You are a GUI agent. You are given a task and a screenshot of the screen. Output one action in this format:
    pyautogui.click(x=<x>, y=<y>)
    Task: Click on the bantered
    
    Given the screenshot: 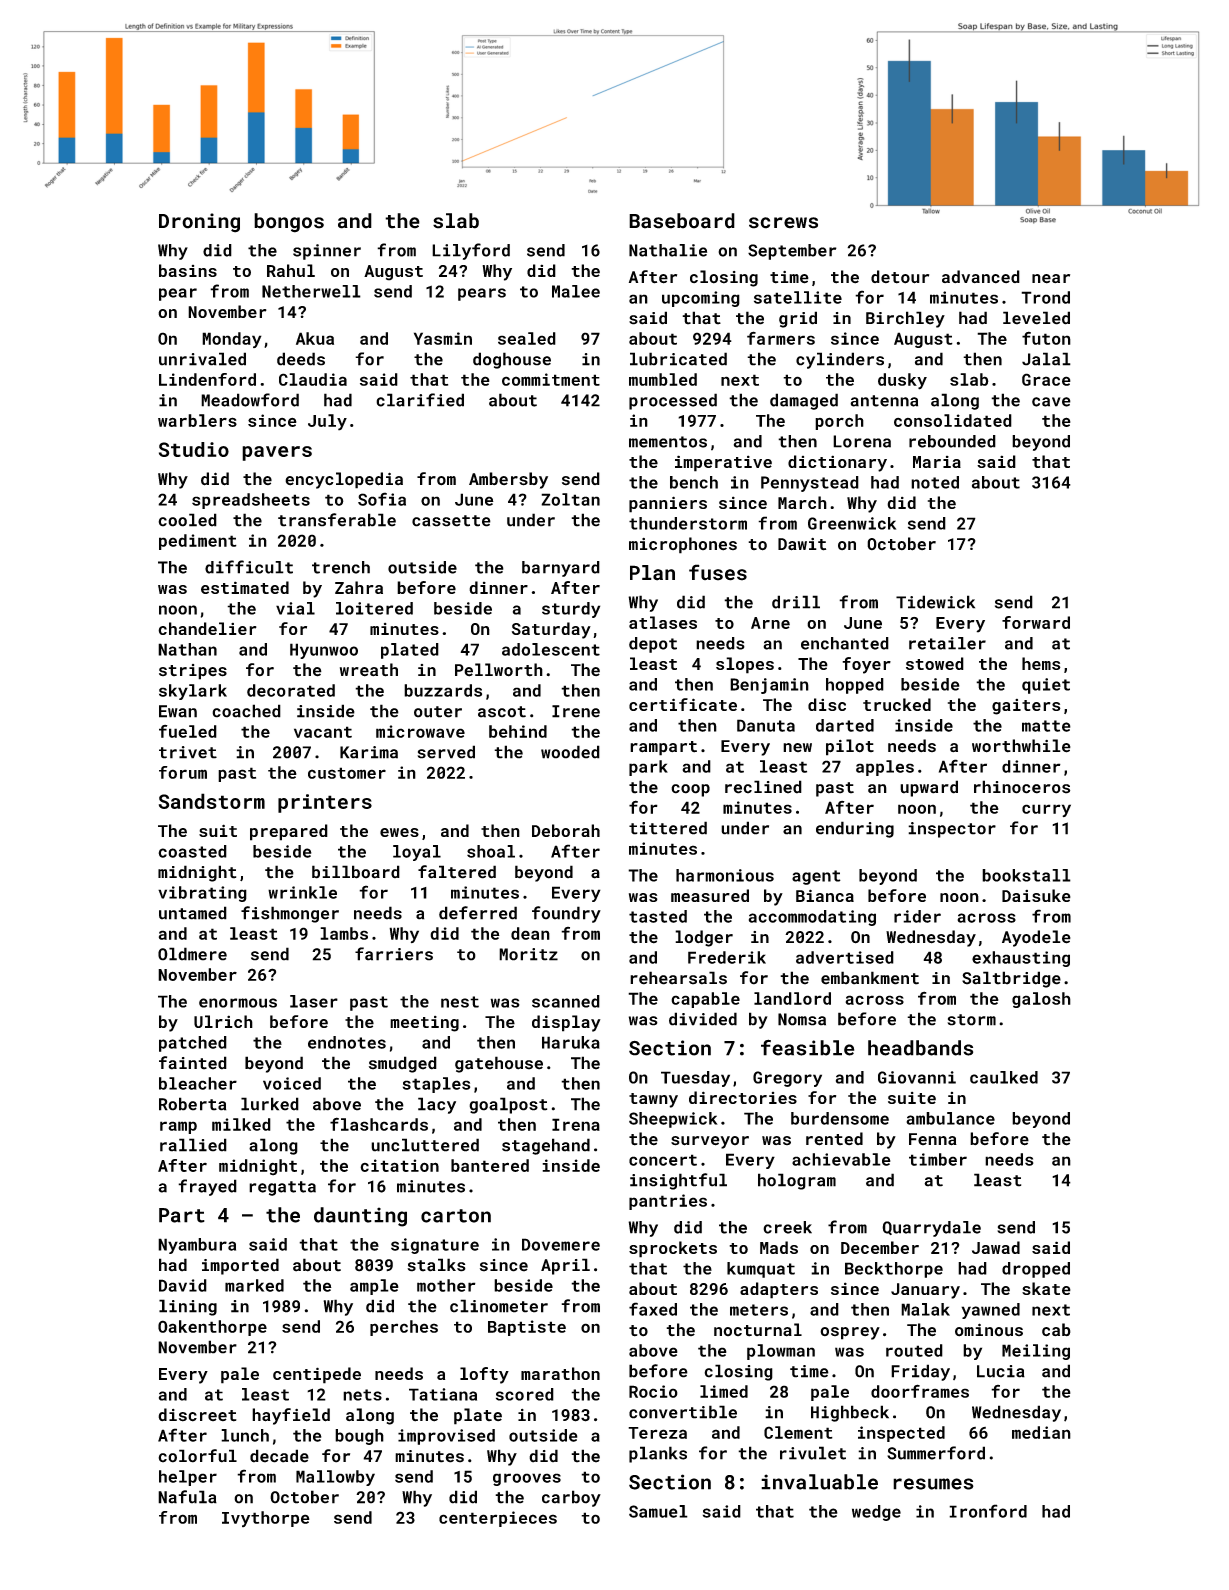 What is the action you would take?
    pyautogui.click(x=490, y=1165)
